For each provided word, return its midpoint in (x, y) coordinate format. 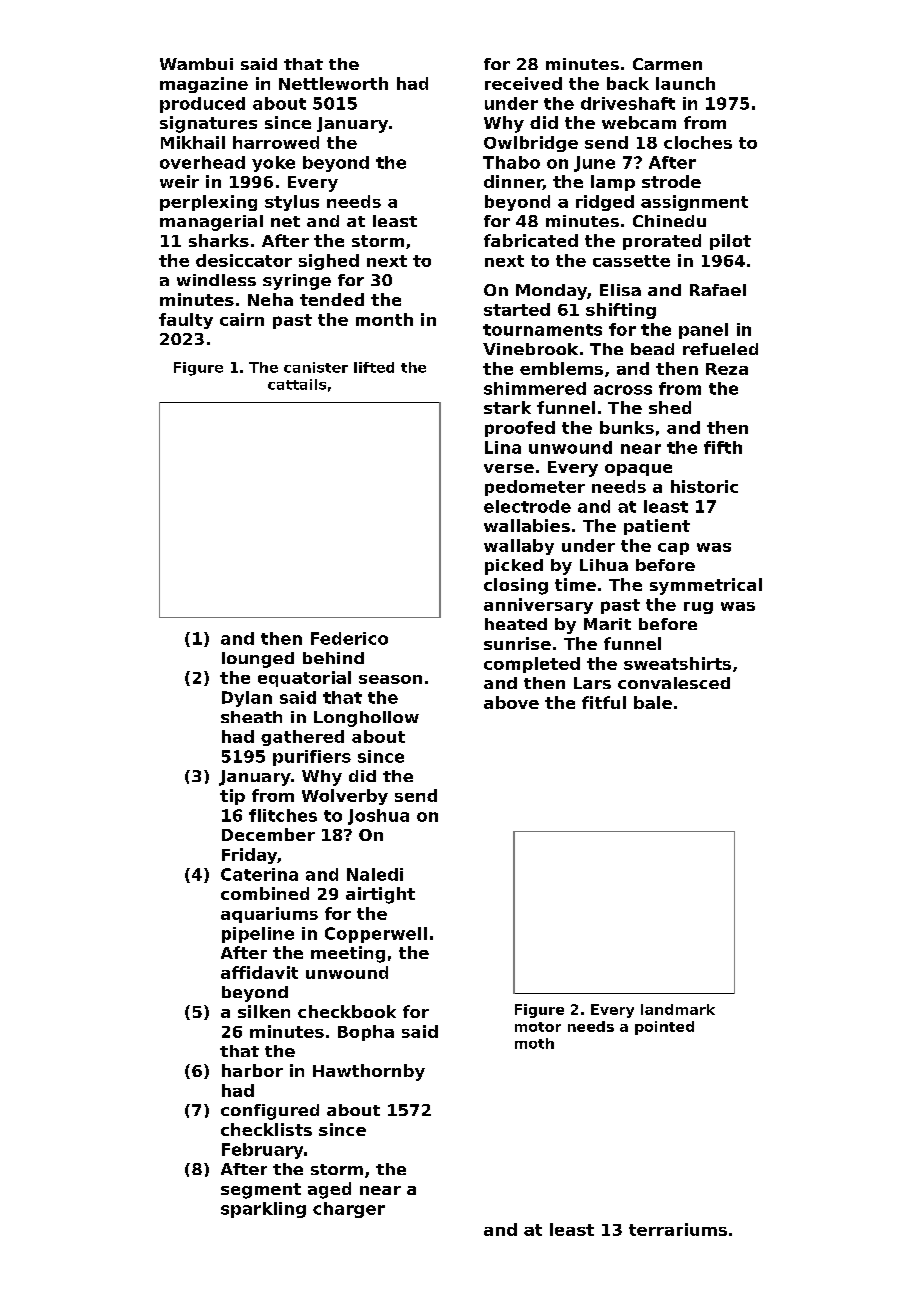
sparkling (263, 1210)
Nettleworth (333, 83)
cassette (631, 261)
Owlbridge (531, 144)
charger (349, 1210)
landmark (678, 1009)
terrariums (678, 1229)
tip (232, 797)
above (511, 702)
